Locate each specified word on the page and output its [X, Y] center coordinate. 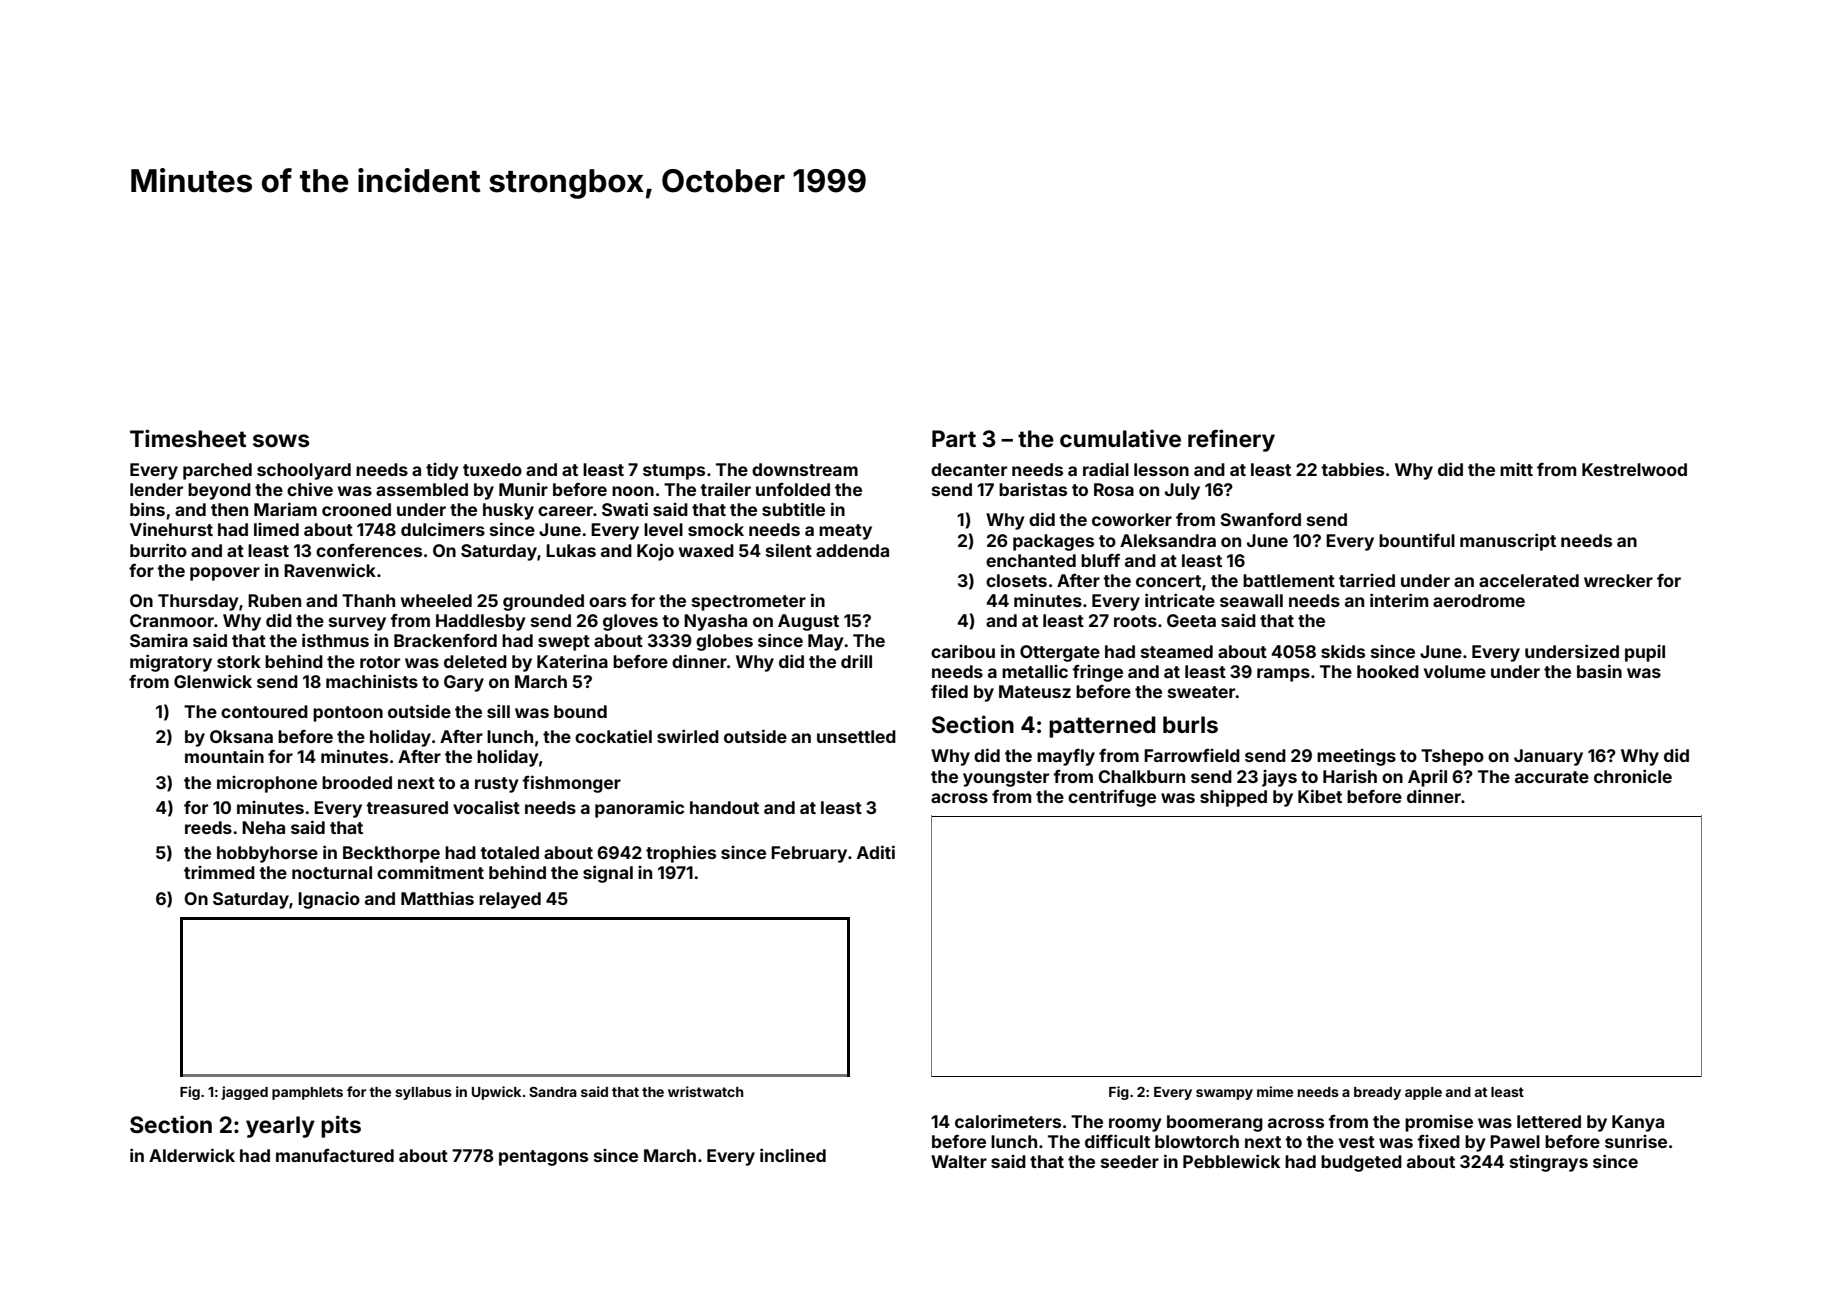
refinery [1231, 440]
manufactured [335, 1155]
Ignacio [329, 900]
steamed [1177, 651]
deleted [475, 661]
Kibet [1320, 796]
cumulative [1120, 438]
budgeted [1361, 1163]
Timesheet [188, 438]
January [1548, 757]
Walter [959, 1161]
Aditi [876, 852]
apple [1423, 1093]
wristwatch [705, 1091]
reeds [208, 827]
